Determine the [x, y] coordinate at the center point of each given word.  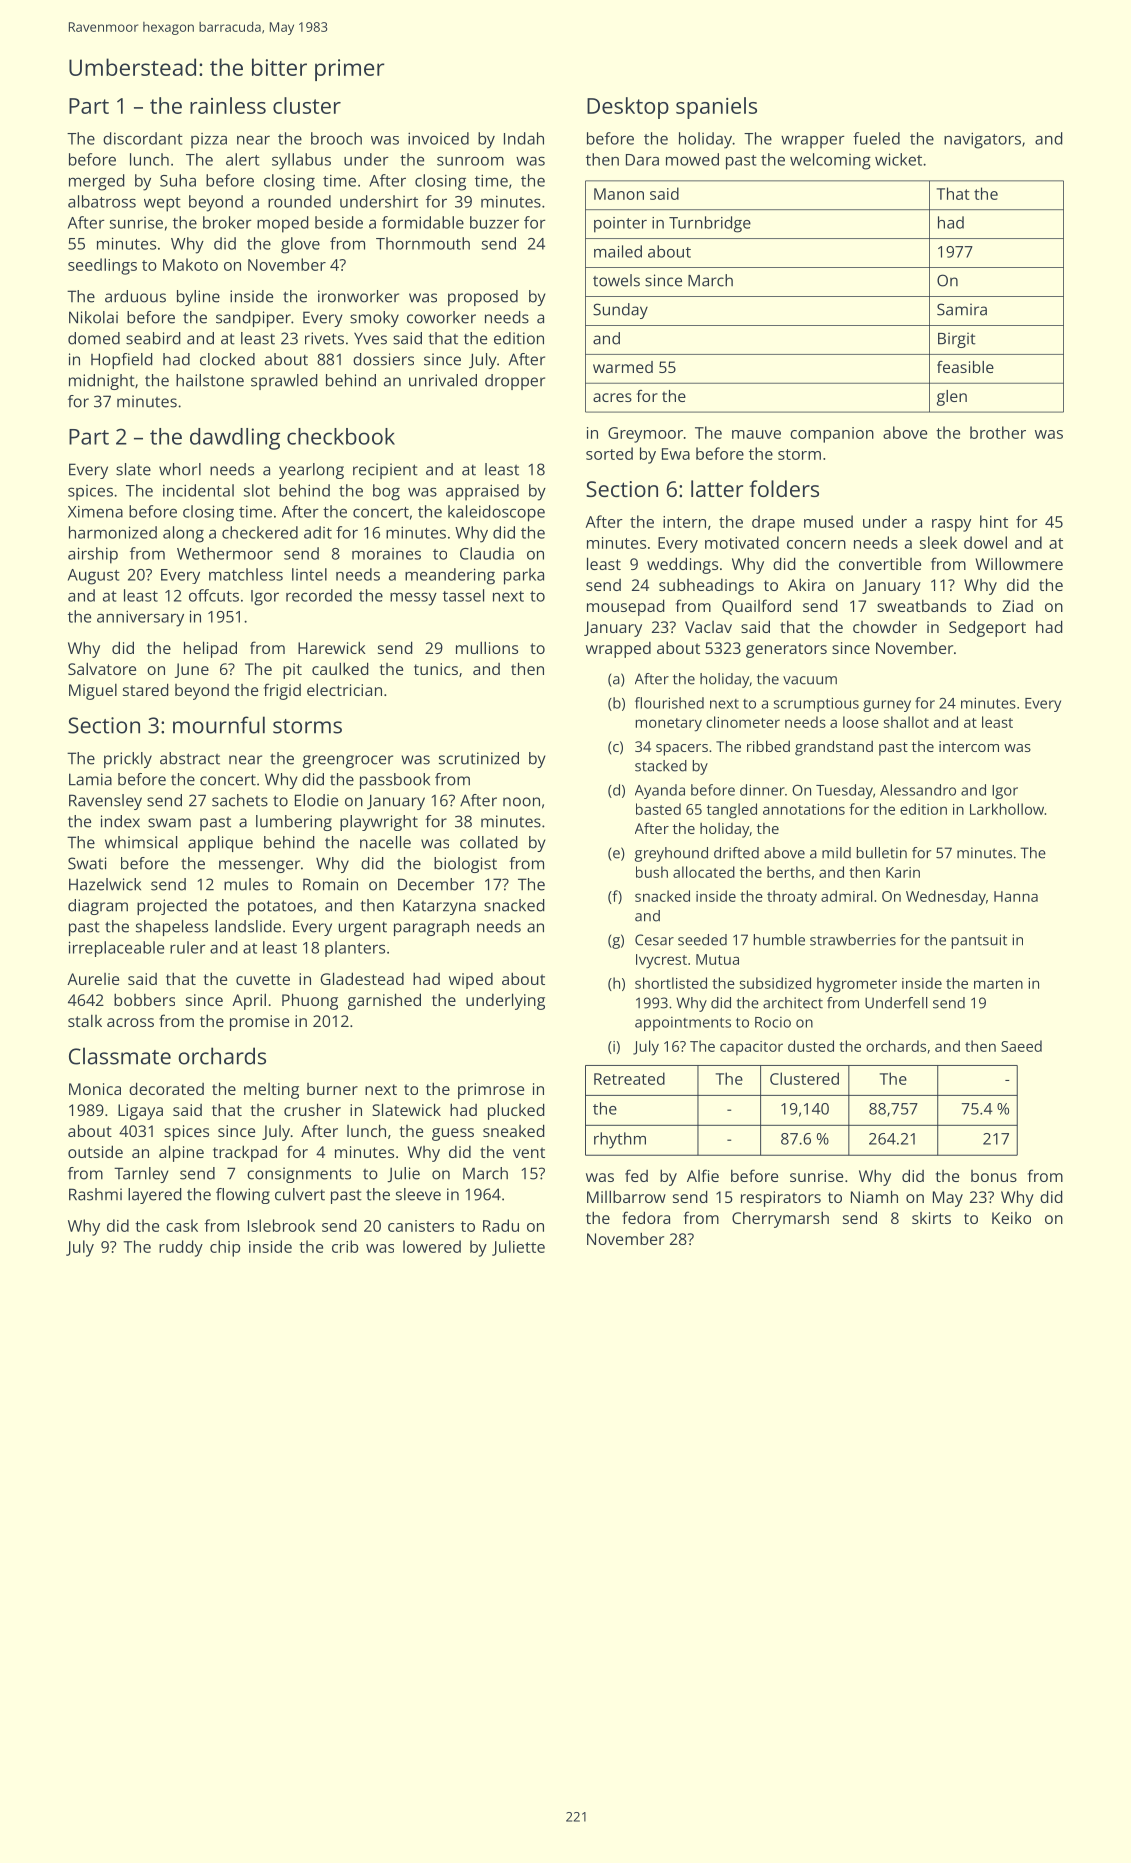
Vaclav [708, 627]
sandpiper [253, 319]
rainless [228, 105]
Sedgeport [987, 628]
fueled [876, 138]
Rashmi [95, 1194]
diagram [98, 907]
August [94, 577]
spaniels [716, 108]
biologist [465, 865]
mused [828, 521]
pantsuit [979, 941]
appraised [482, 492]
